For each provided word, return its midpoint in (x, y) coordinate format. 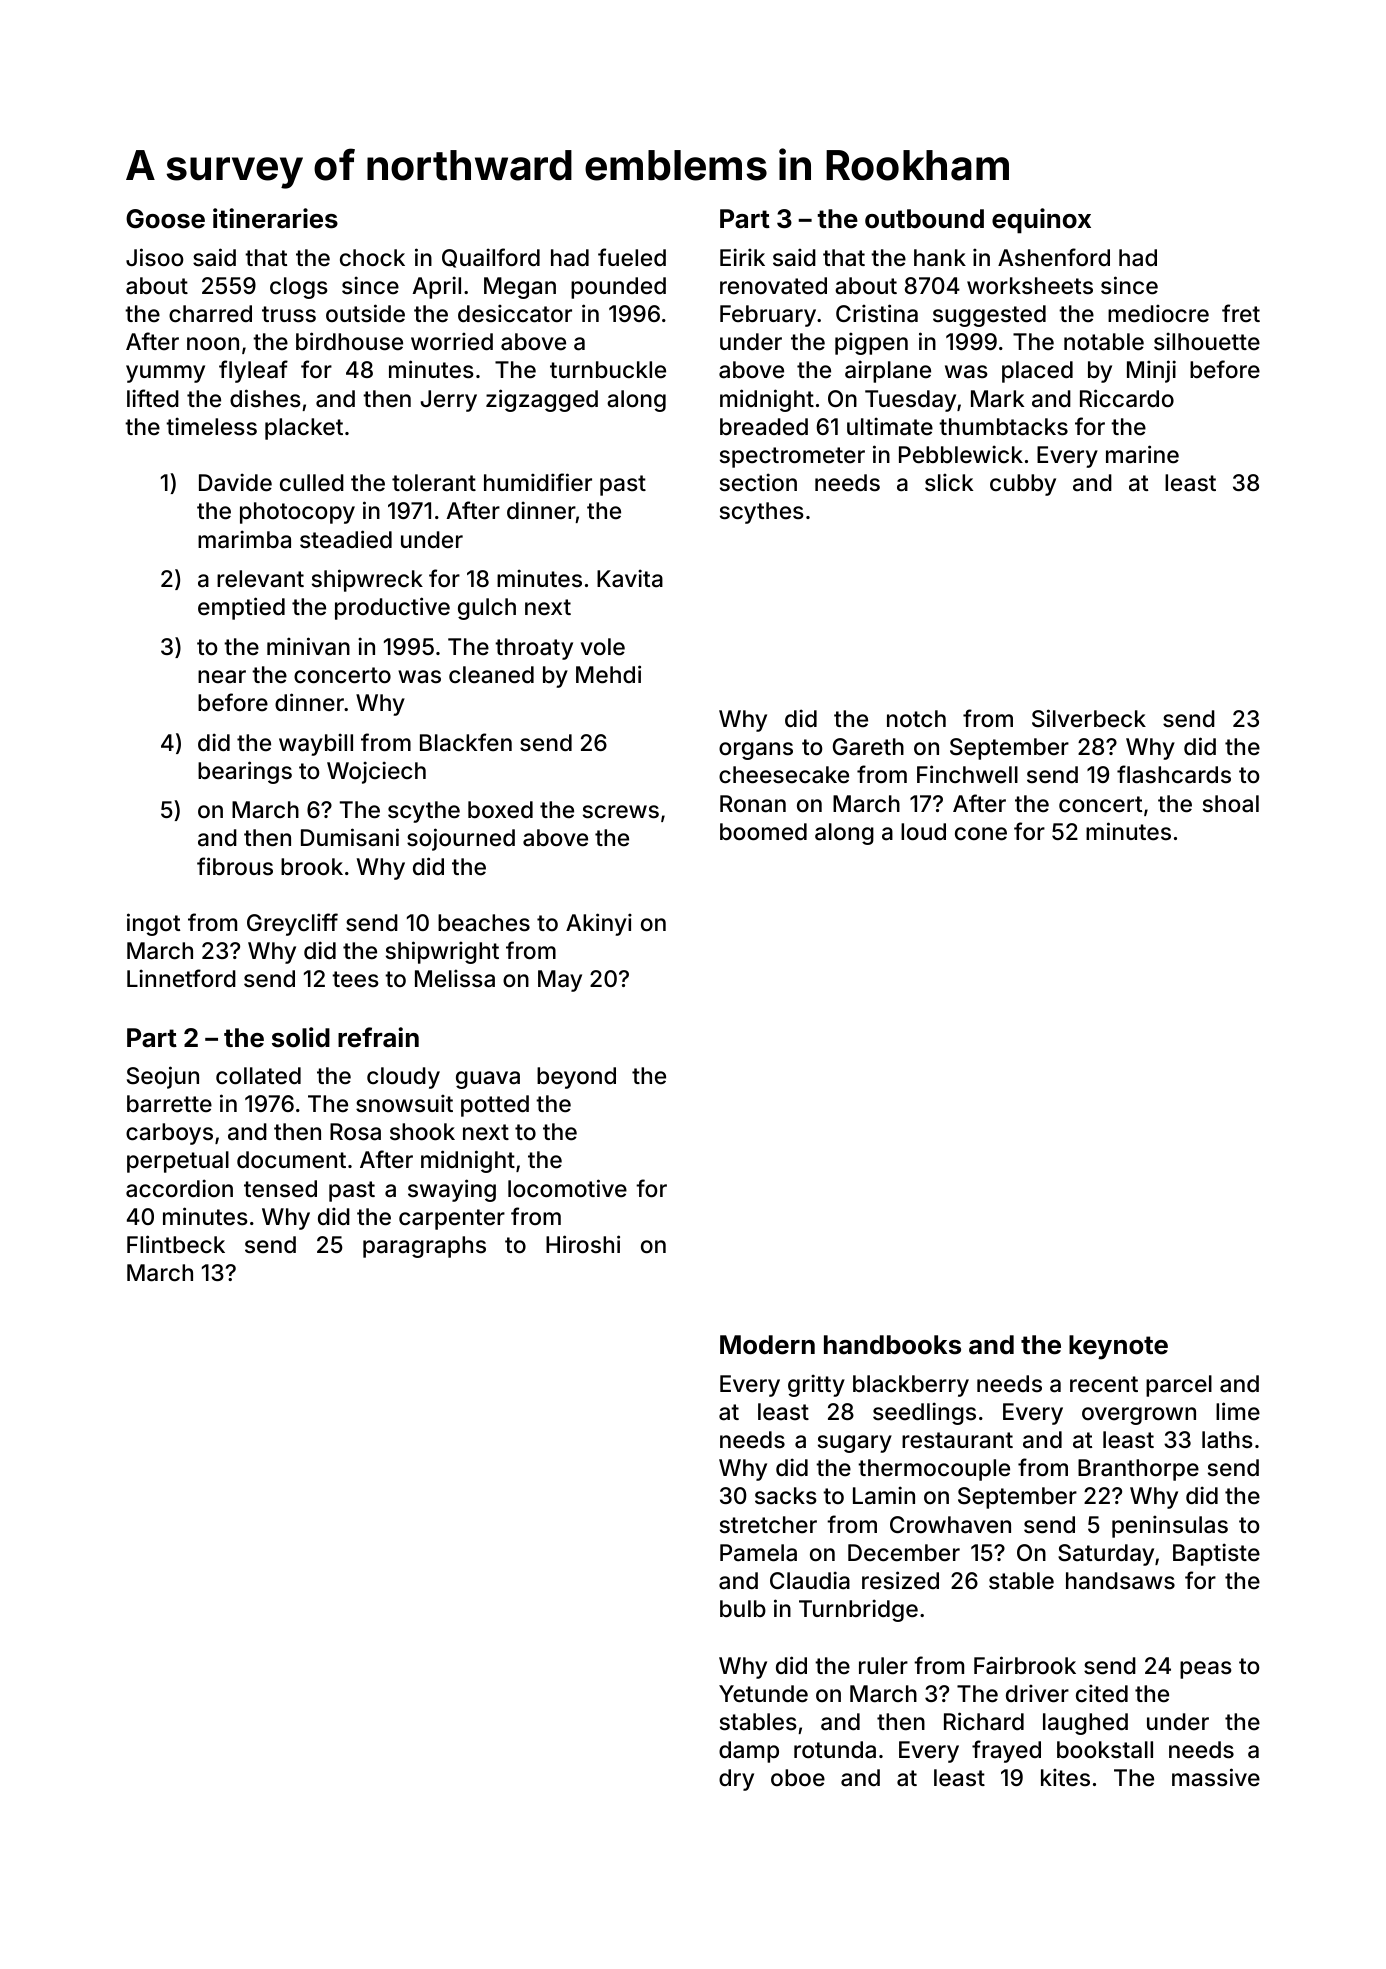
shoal (1231, 804)
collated (258, 1076)
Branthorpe (1138, 1470)
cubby (1023, 485)
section (758, 482)
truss (289, 314)
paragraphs (424, 1247)
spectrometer (792, 457)
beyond (576, 1078)
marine (1142, 454)
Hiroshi (583, 1244)
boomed (763, 832)
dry (736, 1780)
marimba (244, 539)
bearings (245, 772)
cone (981, 834)
